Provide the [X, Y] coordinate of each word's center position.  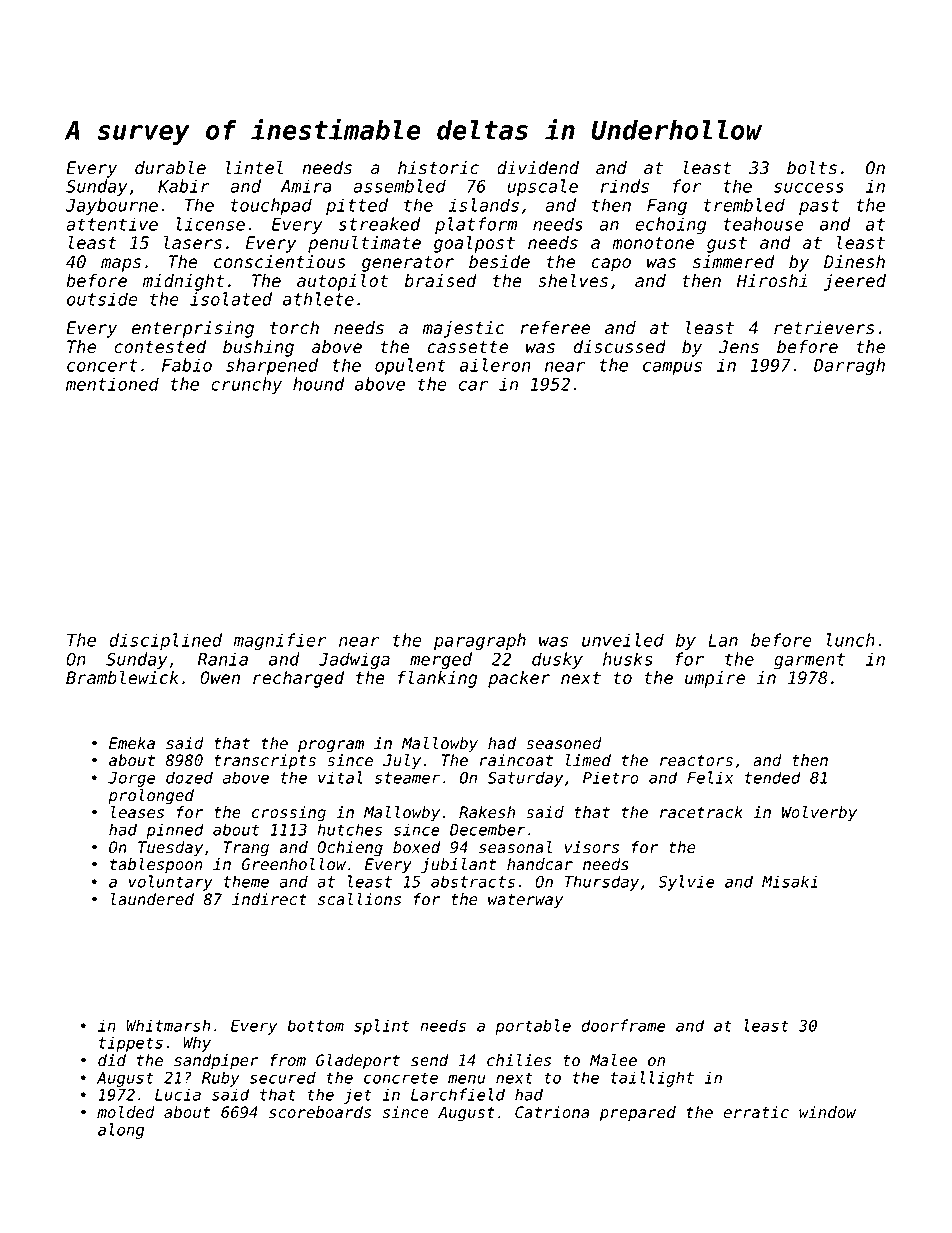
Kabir [184, 186]
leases [137, 812]
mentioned [112, 384]
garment [809, 661]
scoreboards [320, 1112]
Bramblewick [122, 678]
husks [628, 659]
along [121, 1131]
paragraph [480, 641]
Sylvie [686, 883]
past [819, 207]
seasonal [515, 847]
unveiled [623, 640]
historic [438, 168]
